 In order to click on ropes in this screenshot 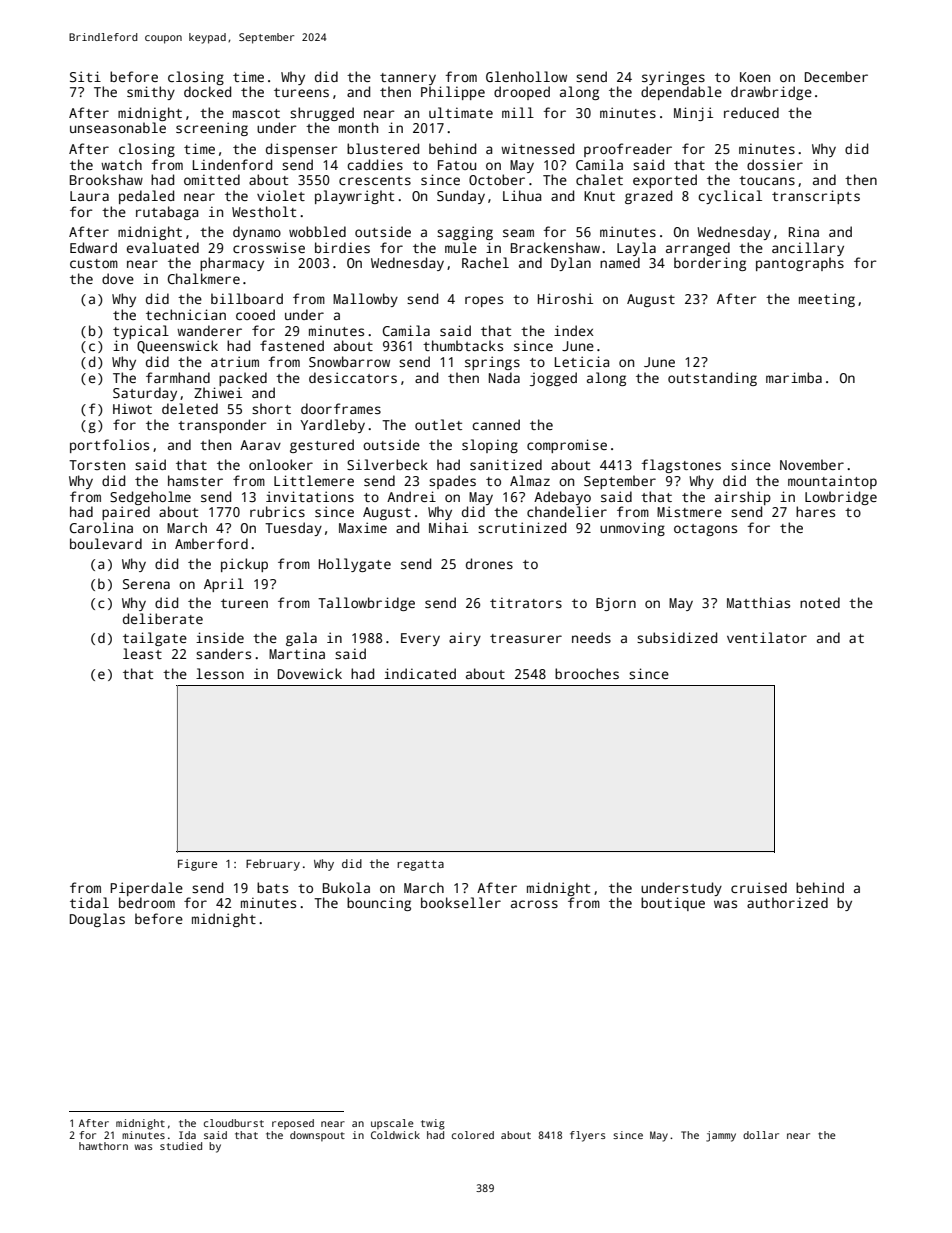, I will do `click(484, 301)`.
